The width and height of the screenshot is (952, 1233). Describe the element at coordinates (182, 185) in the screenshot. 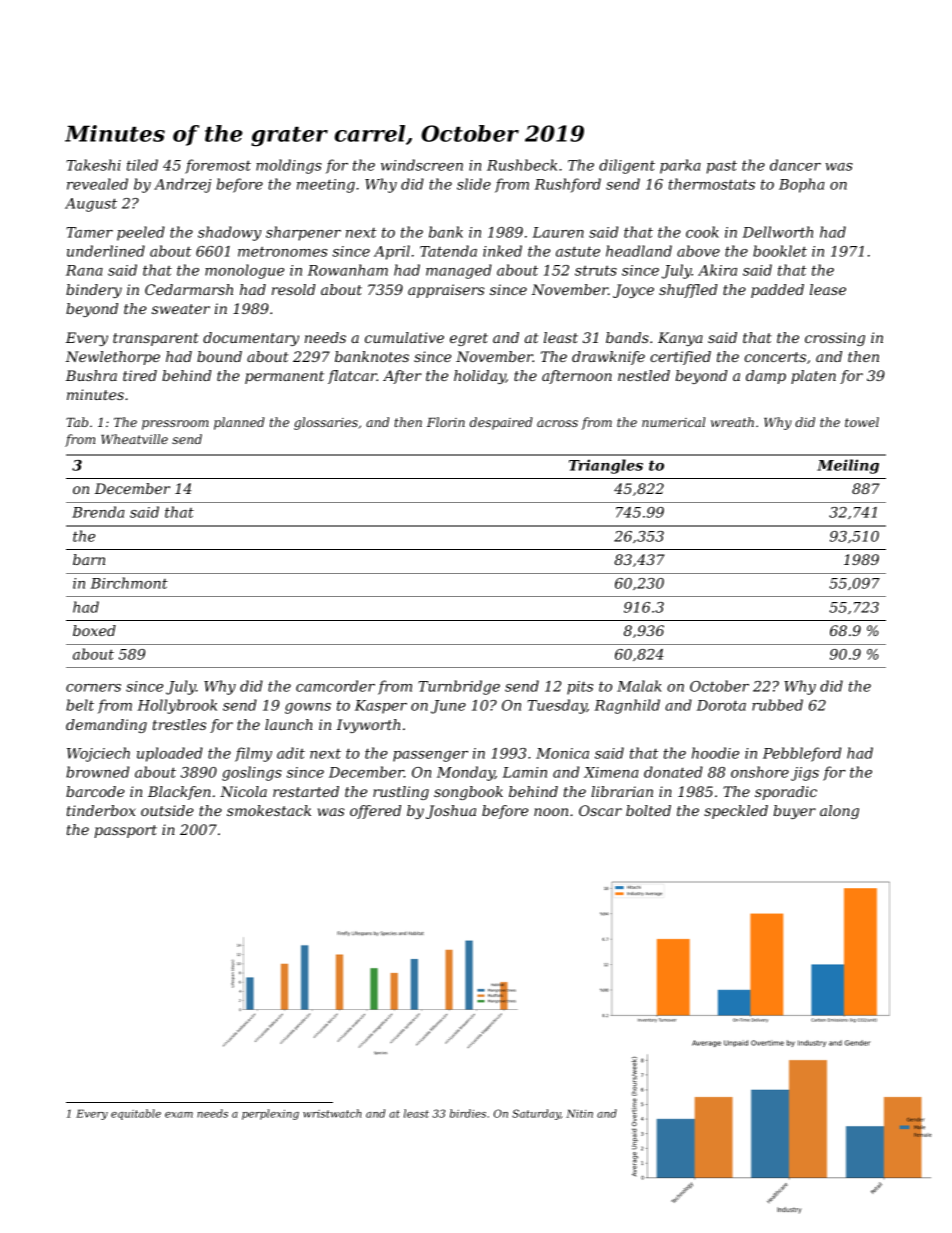

I see `Andrzej` at that location.
